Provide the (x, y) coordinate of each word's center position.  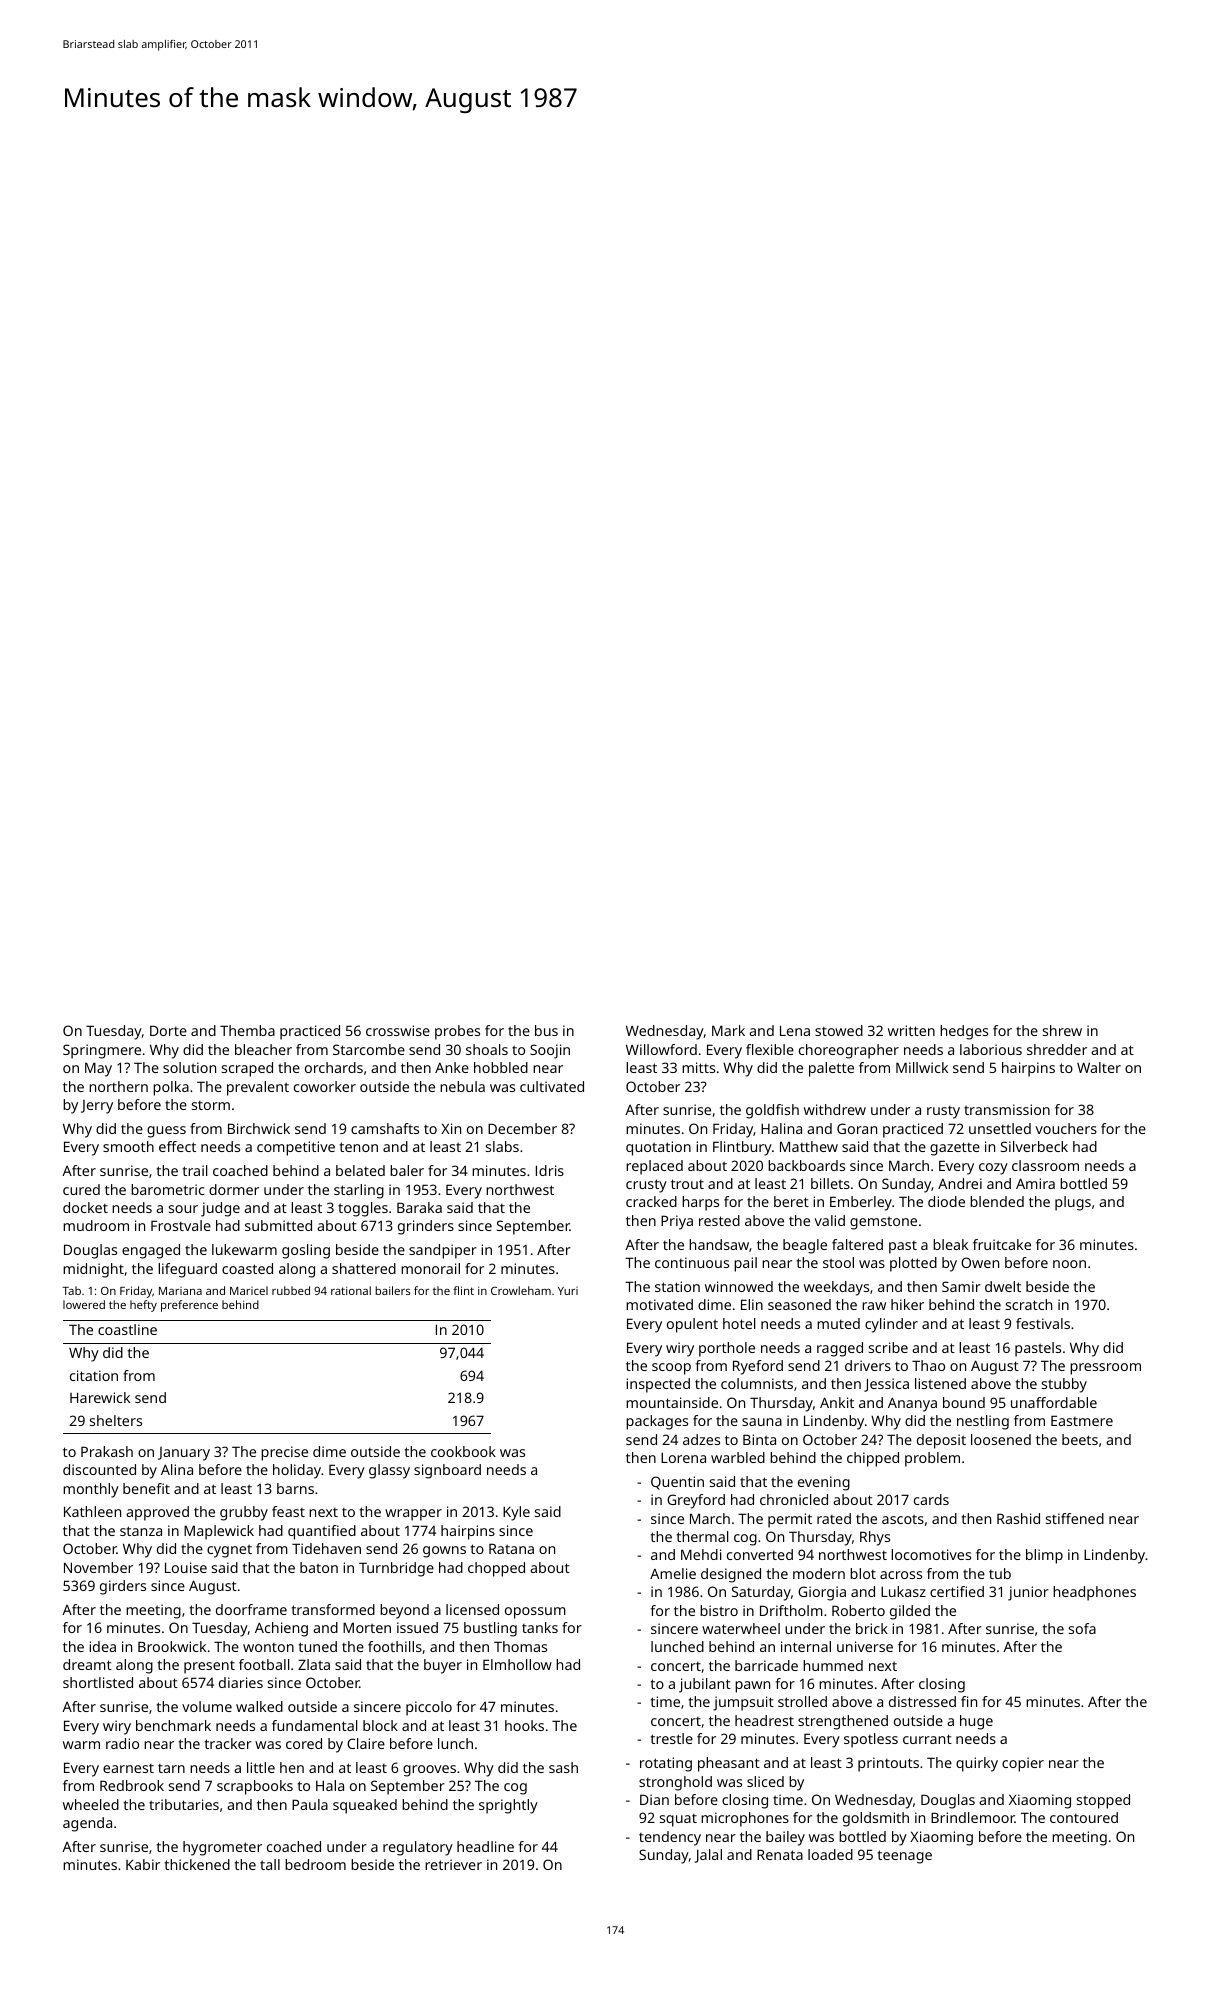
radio (122, 1743)
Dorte (168, 1030)
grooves (429, 1771)
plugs (1073, 1203)
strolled (802, 1701)
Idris (550, 1170)
